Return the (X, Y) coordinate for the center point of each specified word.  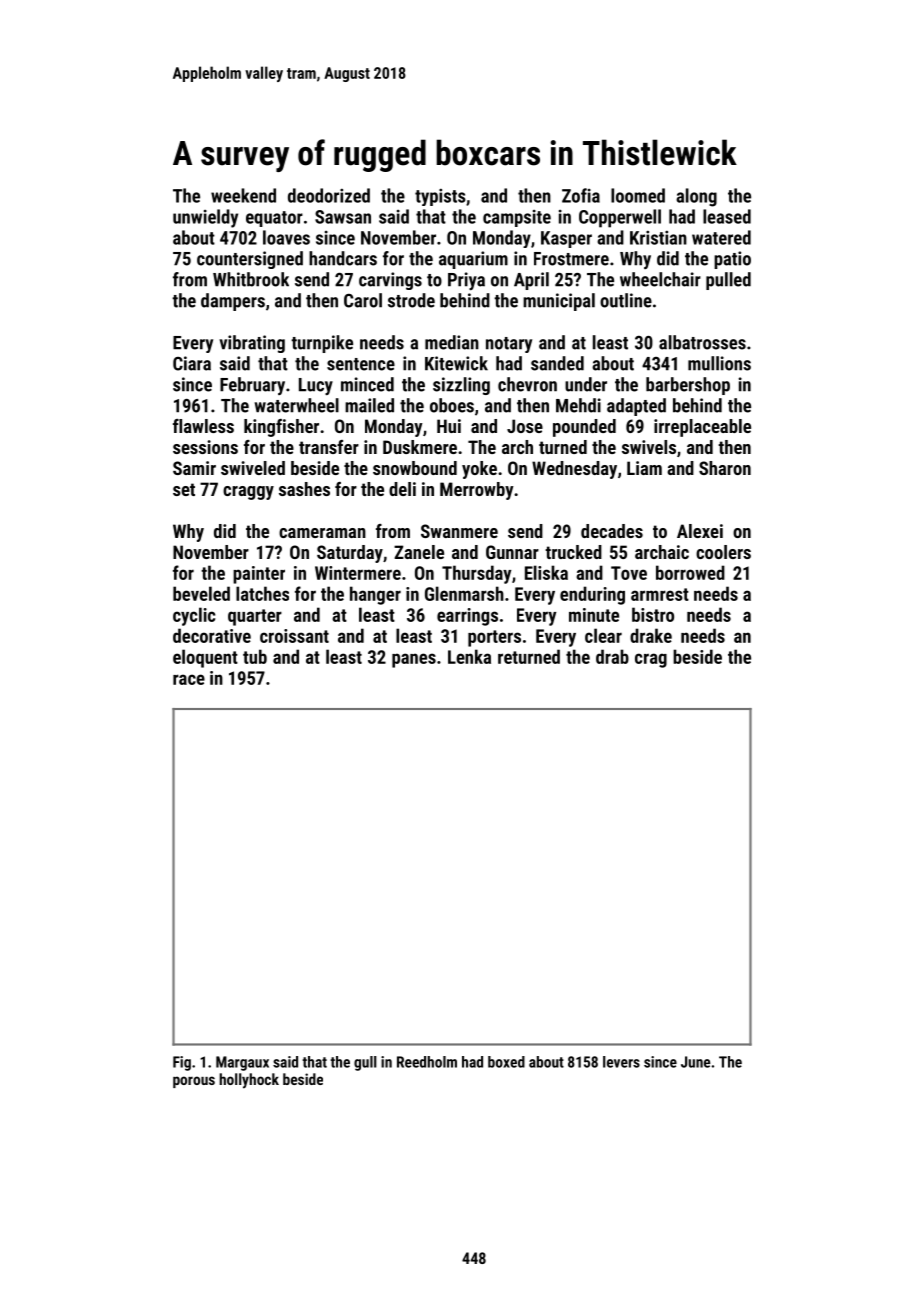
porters (494, 638)
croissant (294, 636)
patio (732, 260)
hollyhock (249, 1081)
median (452, 342)
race (189, 679)
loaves (286, 237)
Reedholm (427, 1062)
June (695, 1062)
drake (651, 635)
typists (440, 197)
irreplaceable (702, 428)
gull (365, 1063)
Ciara (192, 363)
